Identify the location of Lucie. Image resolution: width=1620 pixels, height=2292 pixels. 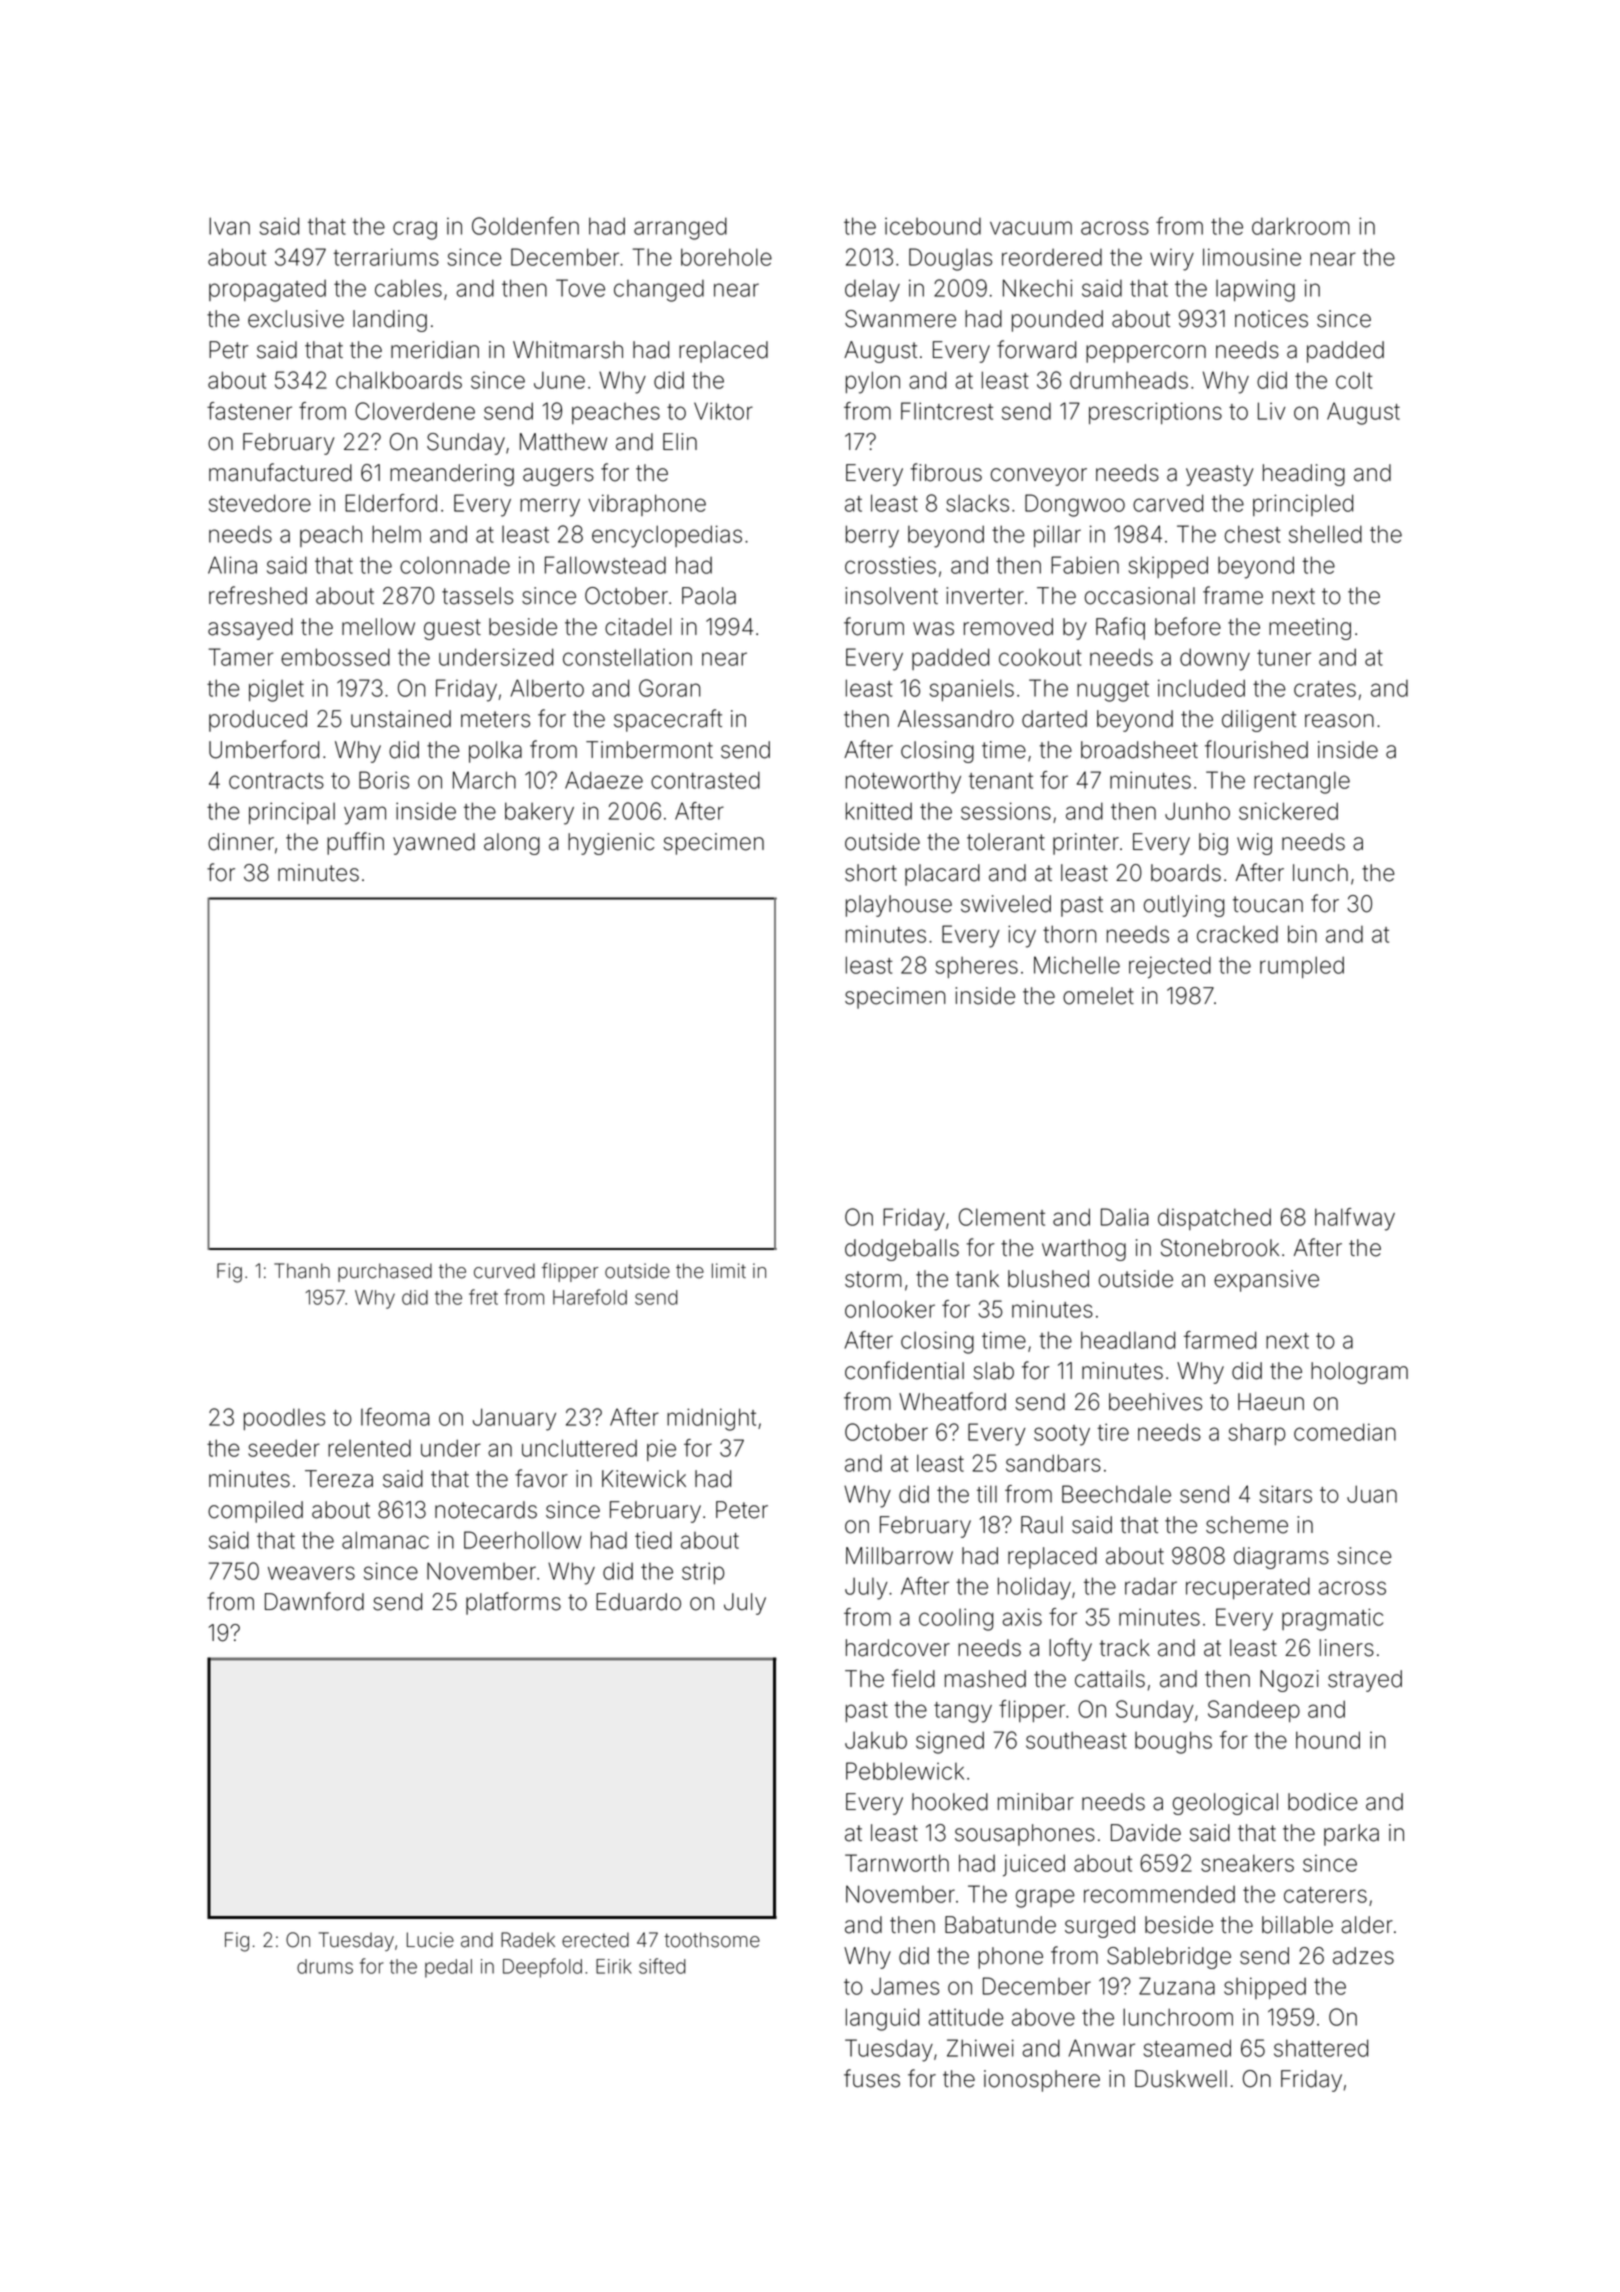
(430, 1940).
